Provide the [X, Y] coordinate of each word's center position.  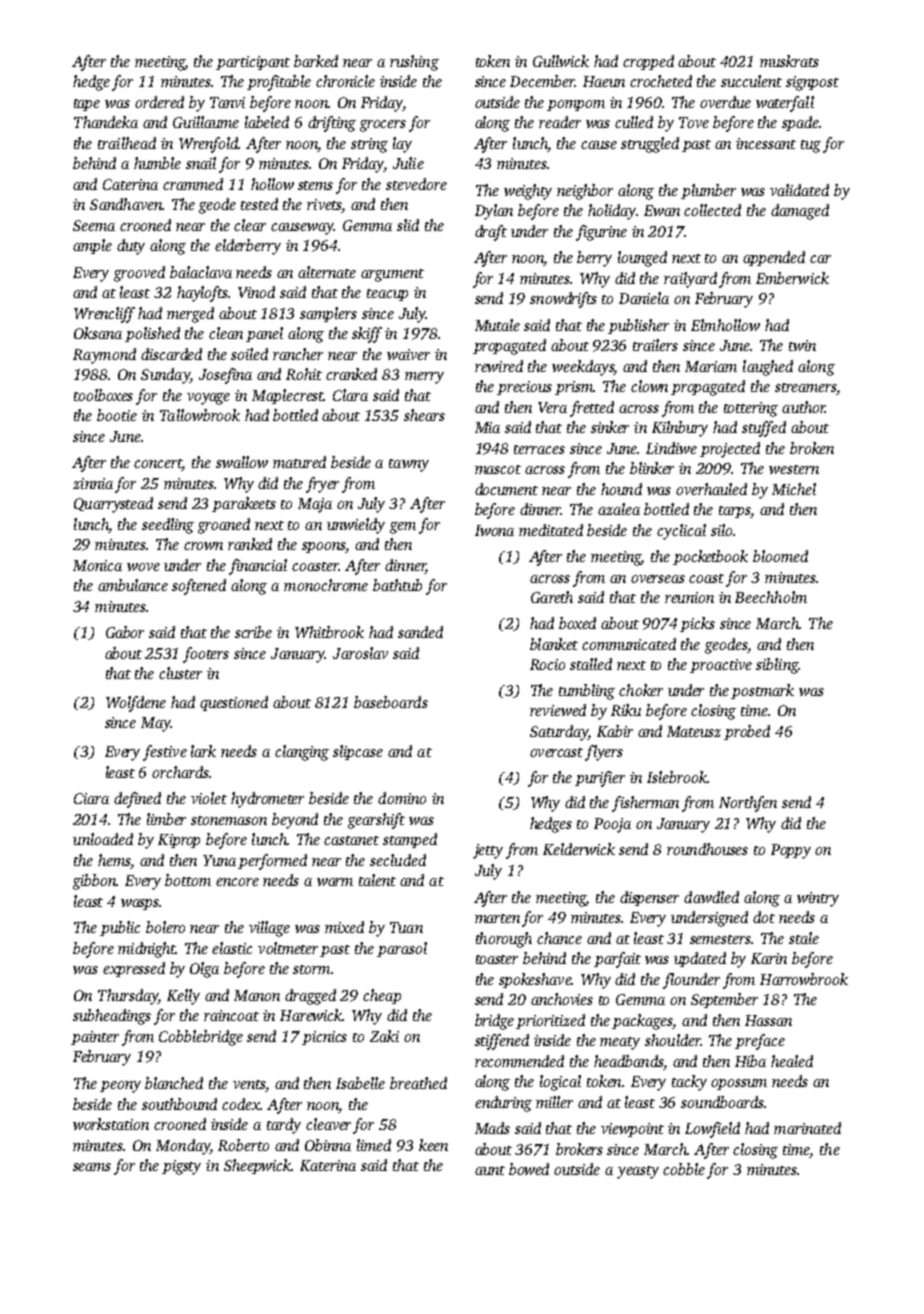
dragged [310, 997]
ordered [159, 102]
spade [800, 123]
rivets [324, 206]
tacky [689, 1083]
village [269, 929]
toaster [497, 959]
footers [206, 655]
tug [811, 146]
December [542, 81]
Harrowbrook [804, 979]
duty [131, 247]
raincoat [231, 1015]
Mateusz [694, 731]
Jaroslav [360, 653]
